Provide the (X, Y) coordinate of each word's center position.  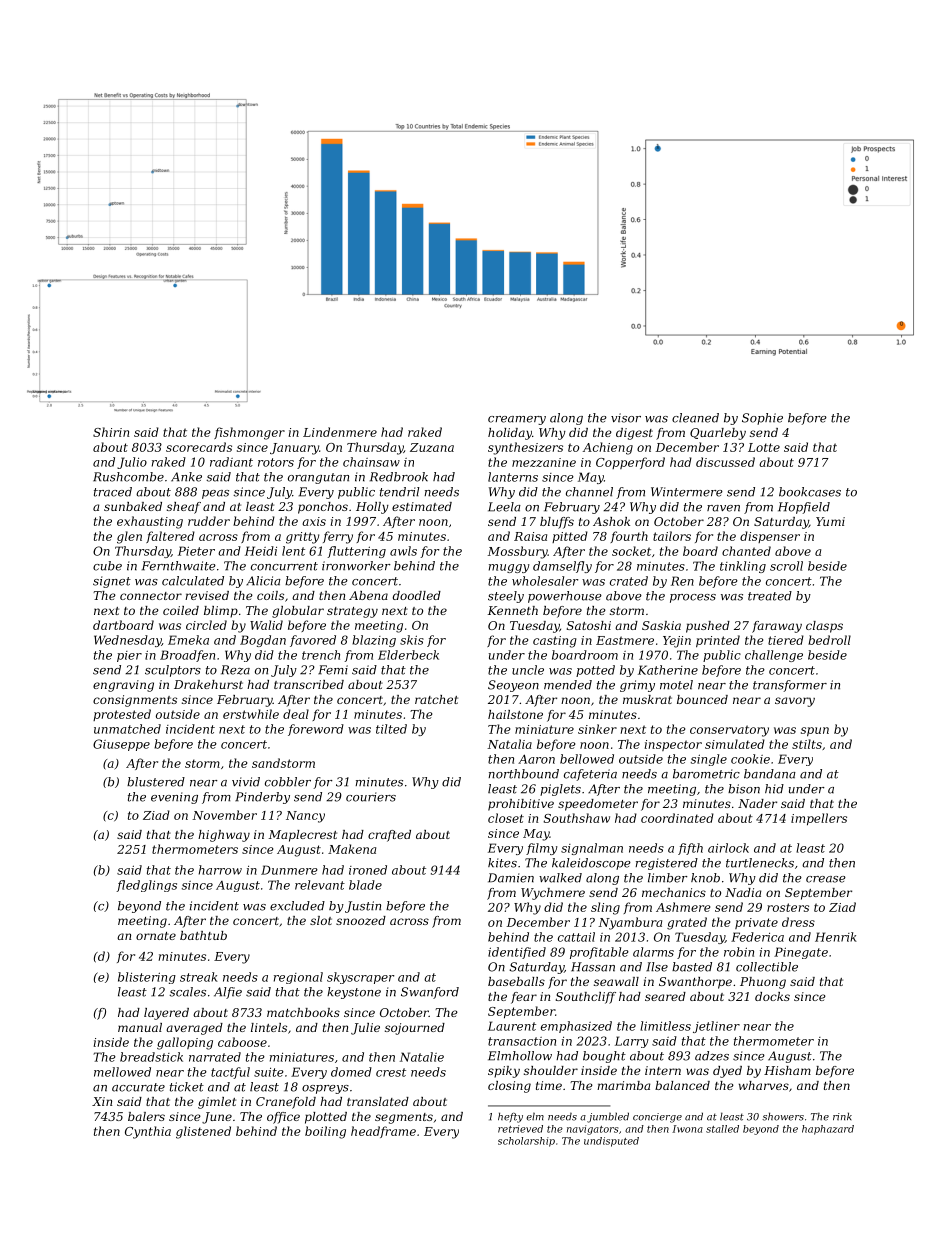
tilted (391, 729)
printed (718, 641)
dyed (727, 1072)
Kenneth (513, 610)
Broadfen (187, 656)
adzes (712, 1056)
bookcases (810, 492)
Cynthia (148, 1132)
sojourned (415, 1029)
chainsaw (371, 462)
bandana (770, 774)
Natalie (422, 1057)
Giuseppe (121, 745)
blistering (147, 978)
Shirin (111, 432)
